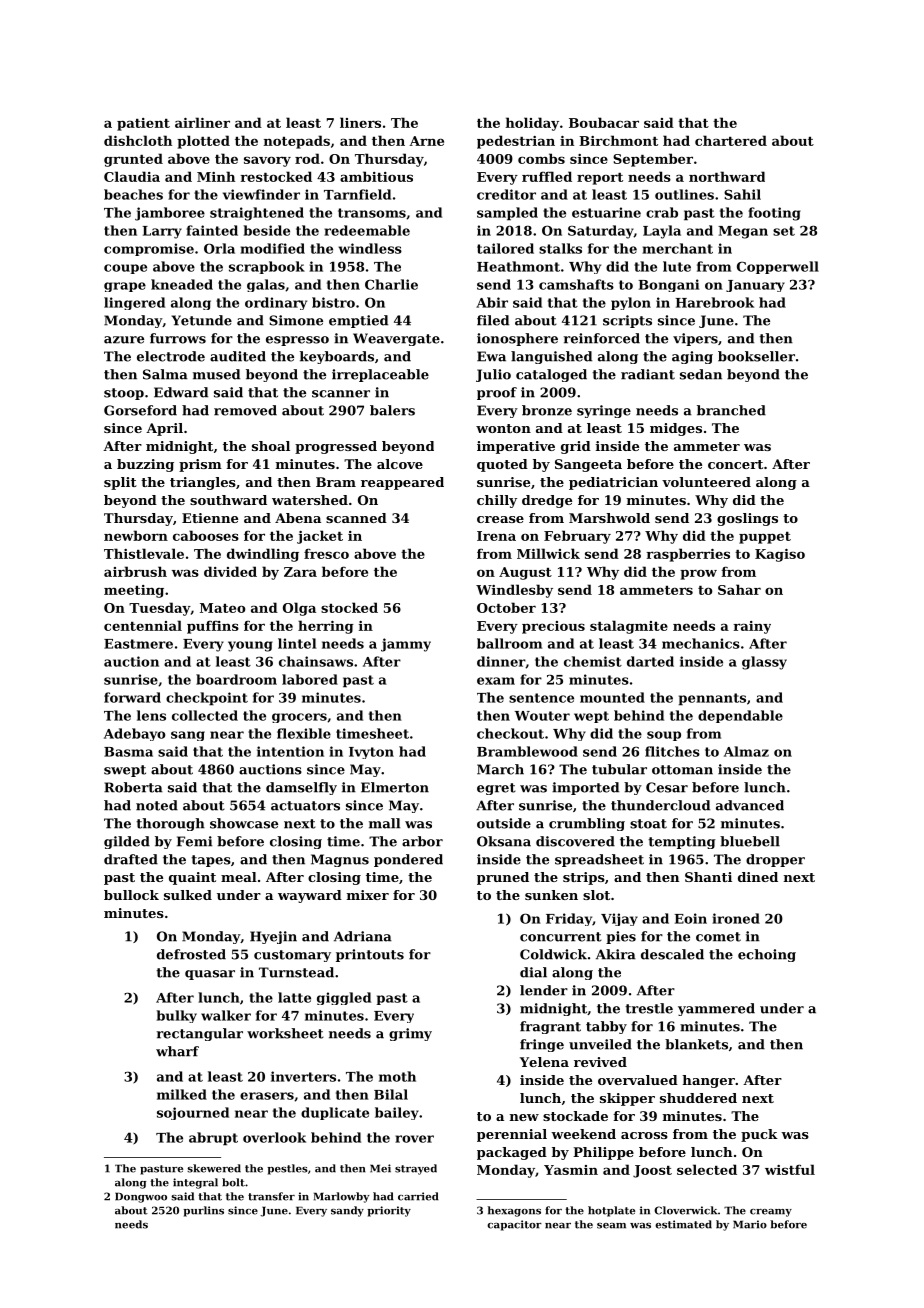 The width and height of the document is (924, 1308). What do you see at coordinates (416, 1169) in the document?
I see `strayed` at bounding box center [416, 1169].
